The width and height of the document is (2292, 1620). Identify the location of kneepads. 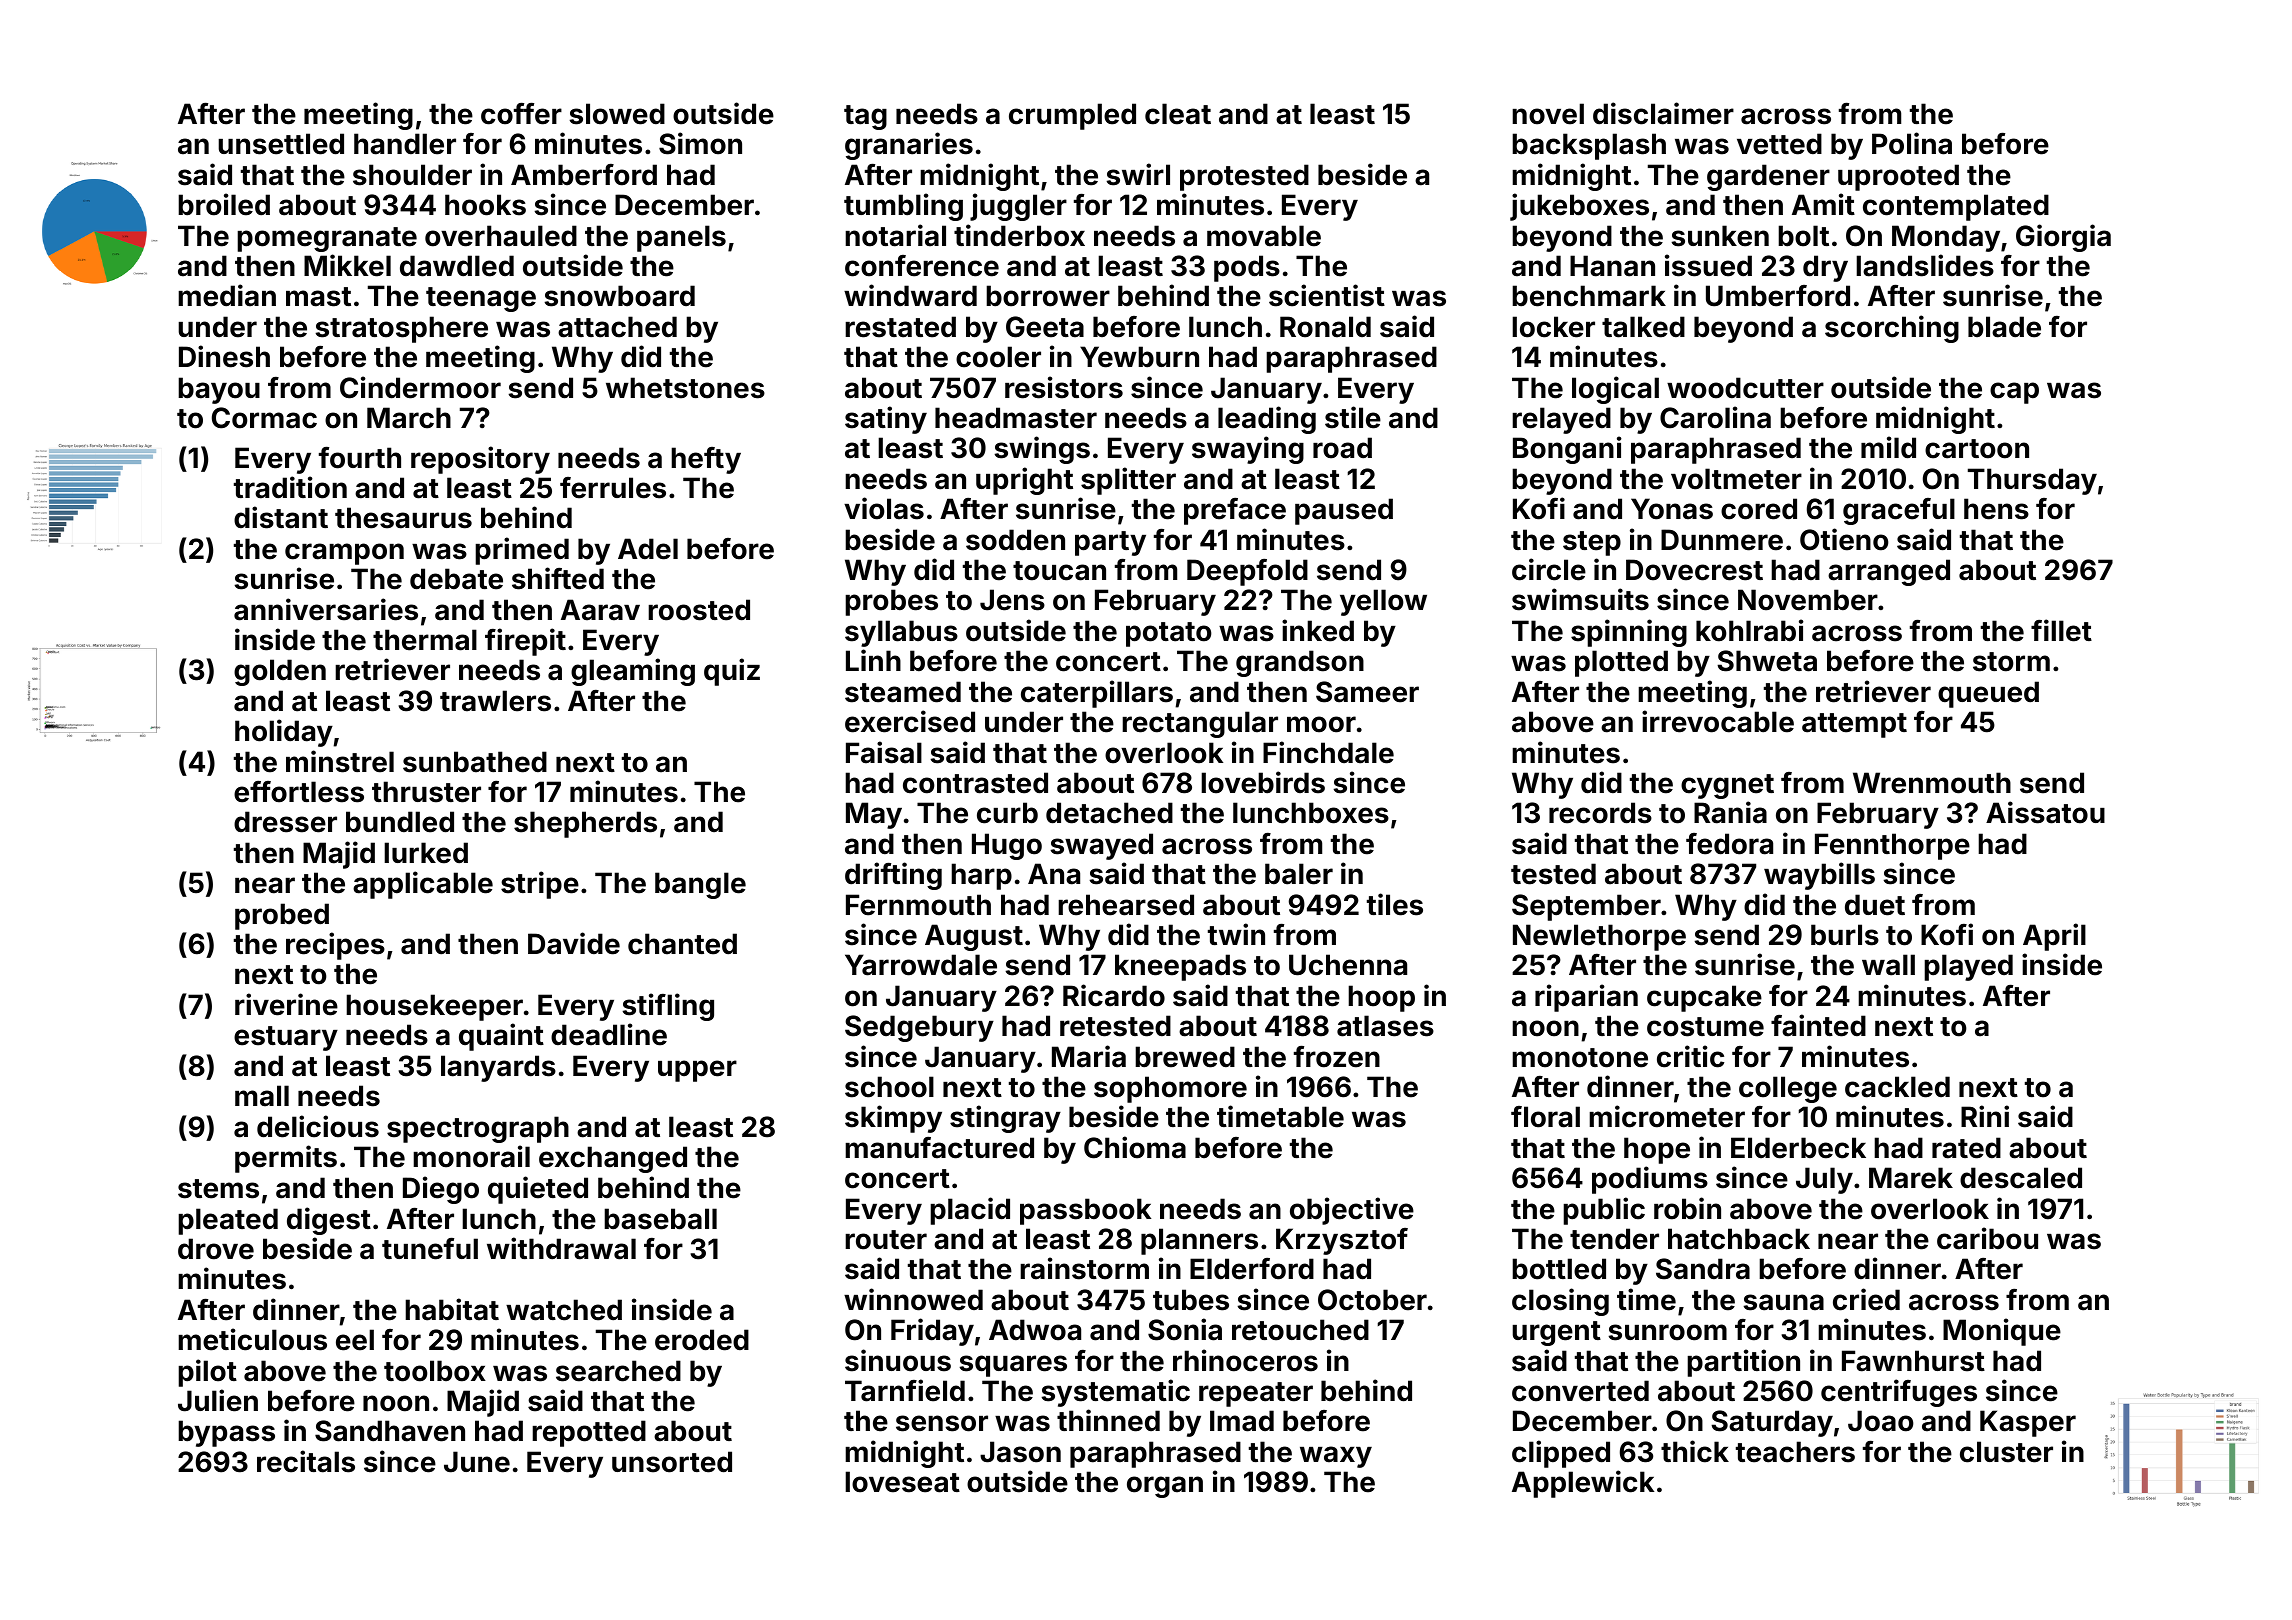
(1180, 967).
